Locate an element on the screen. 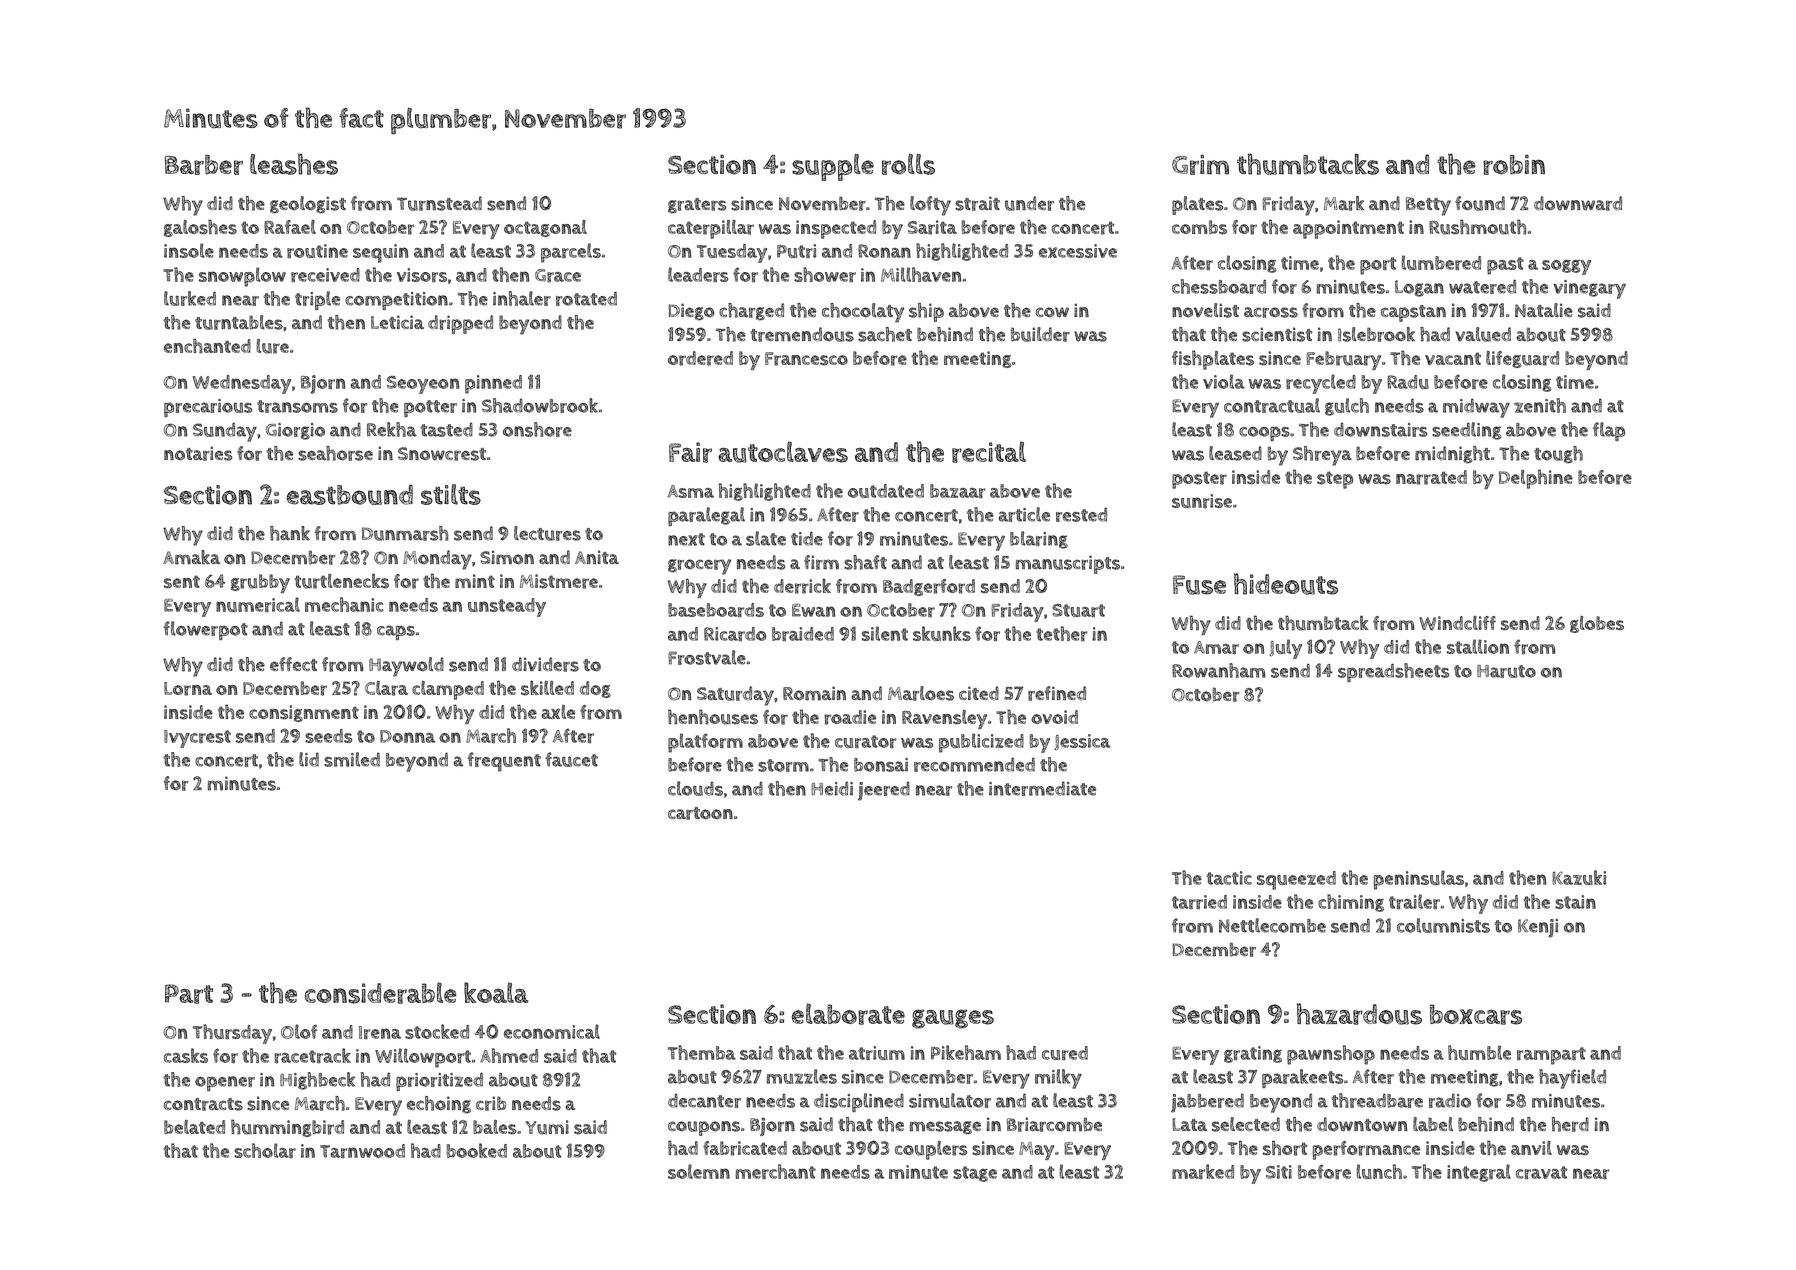 Image resolution: width=1796 pixels, height=1270 pixels. koala is located at coordinates (496, 992).
